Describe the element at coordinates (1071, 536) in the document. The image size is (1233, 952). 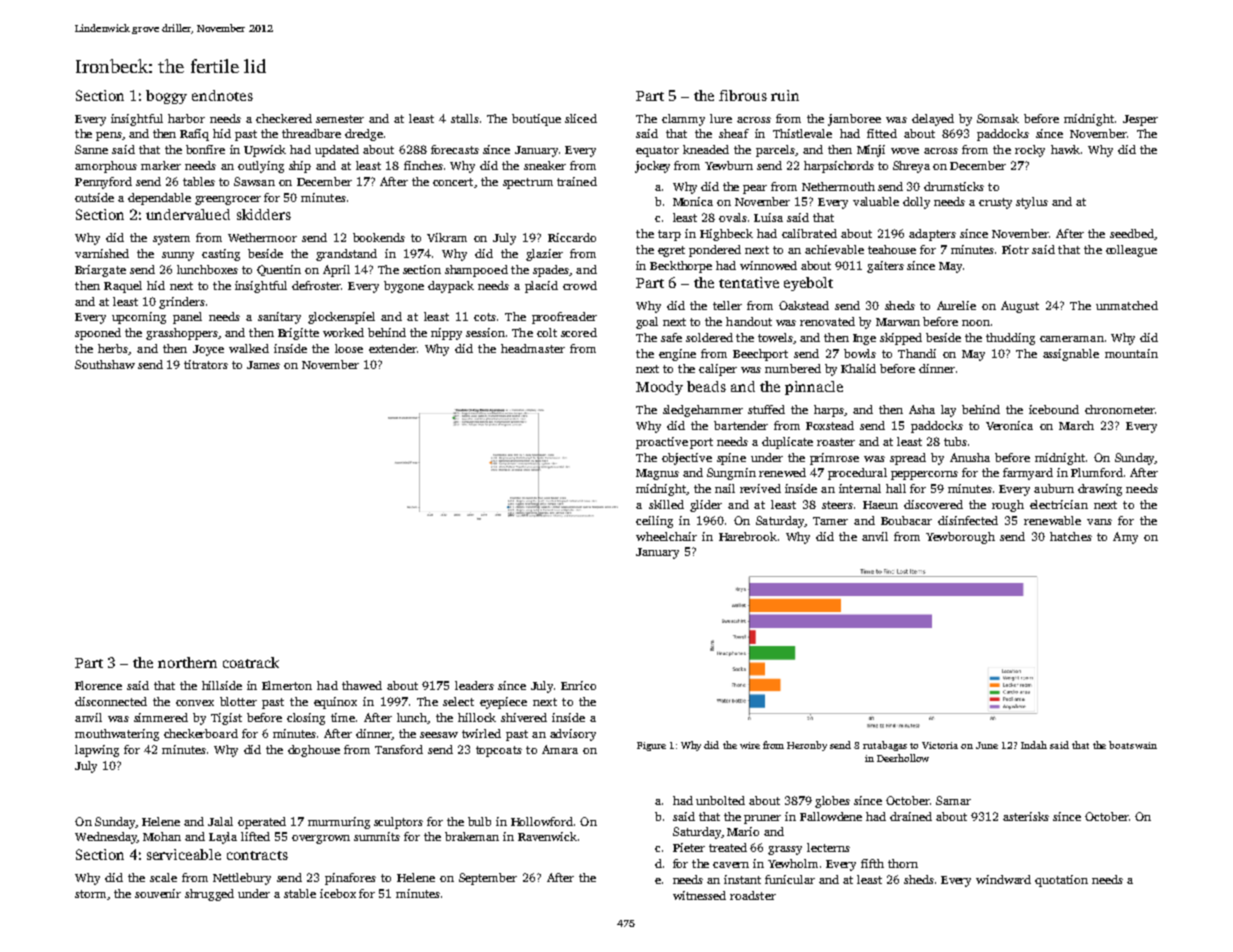
I see `hatches` at that location.
